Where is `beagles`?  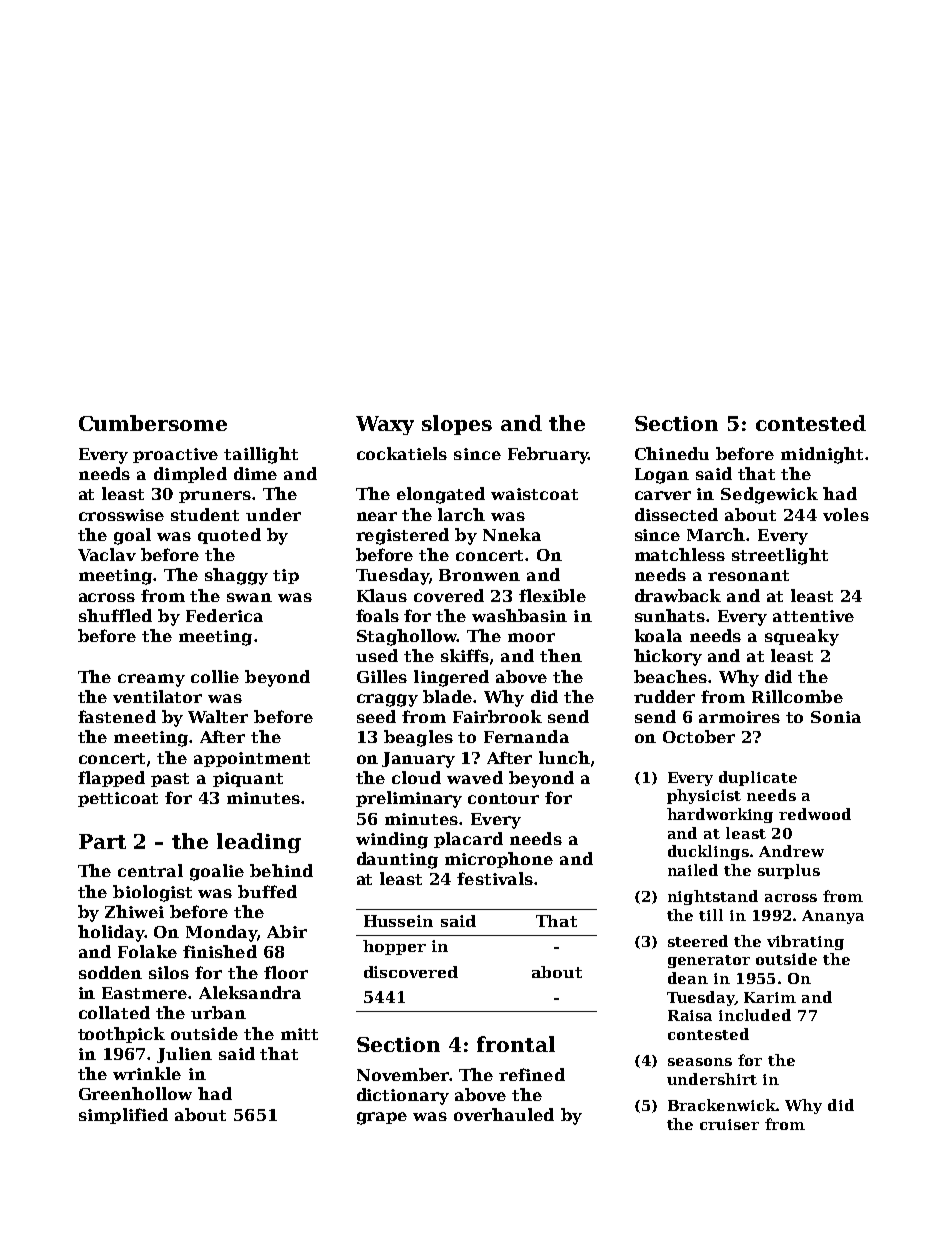
beagles is located at coordinates (418, 738).
